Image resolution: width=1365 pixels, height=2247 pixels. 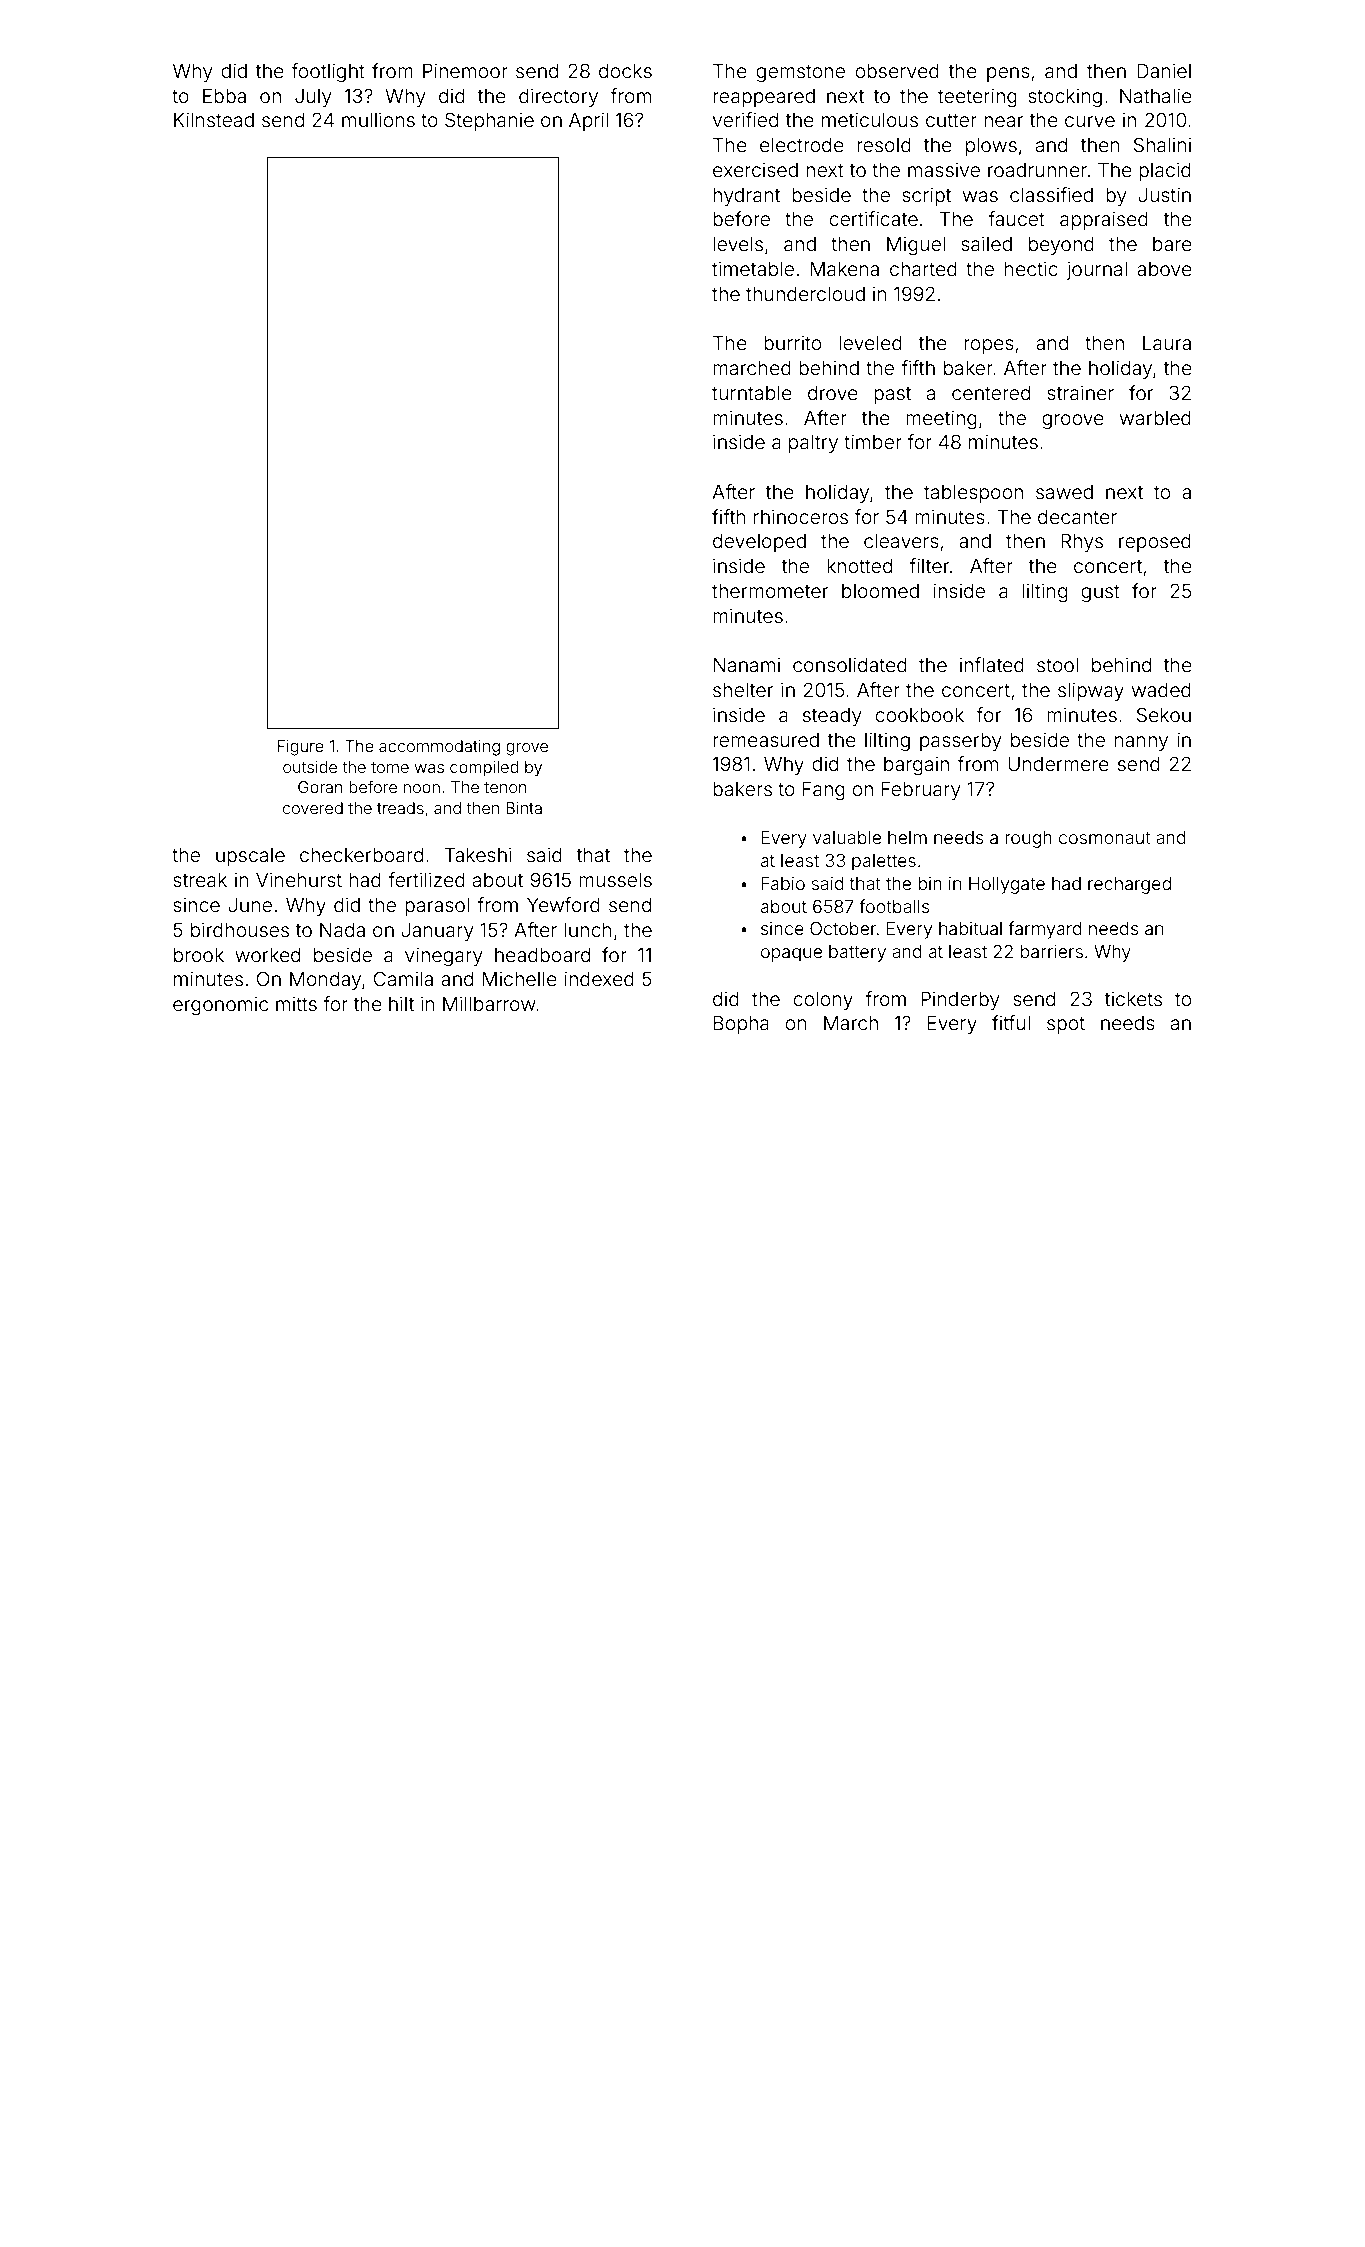 What do you see at coordinates (328, 72) in the screenshot?
I see `footlight` at bounding box center [328, 72].
